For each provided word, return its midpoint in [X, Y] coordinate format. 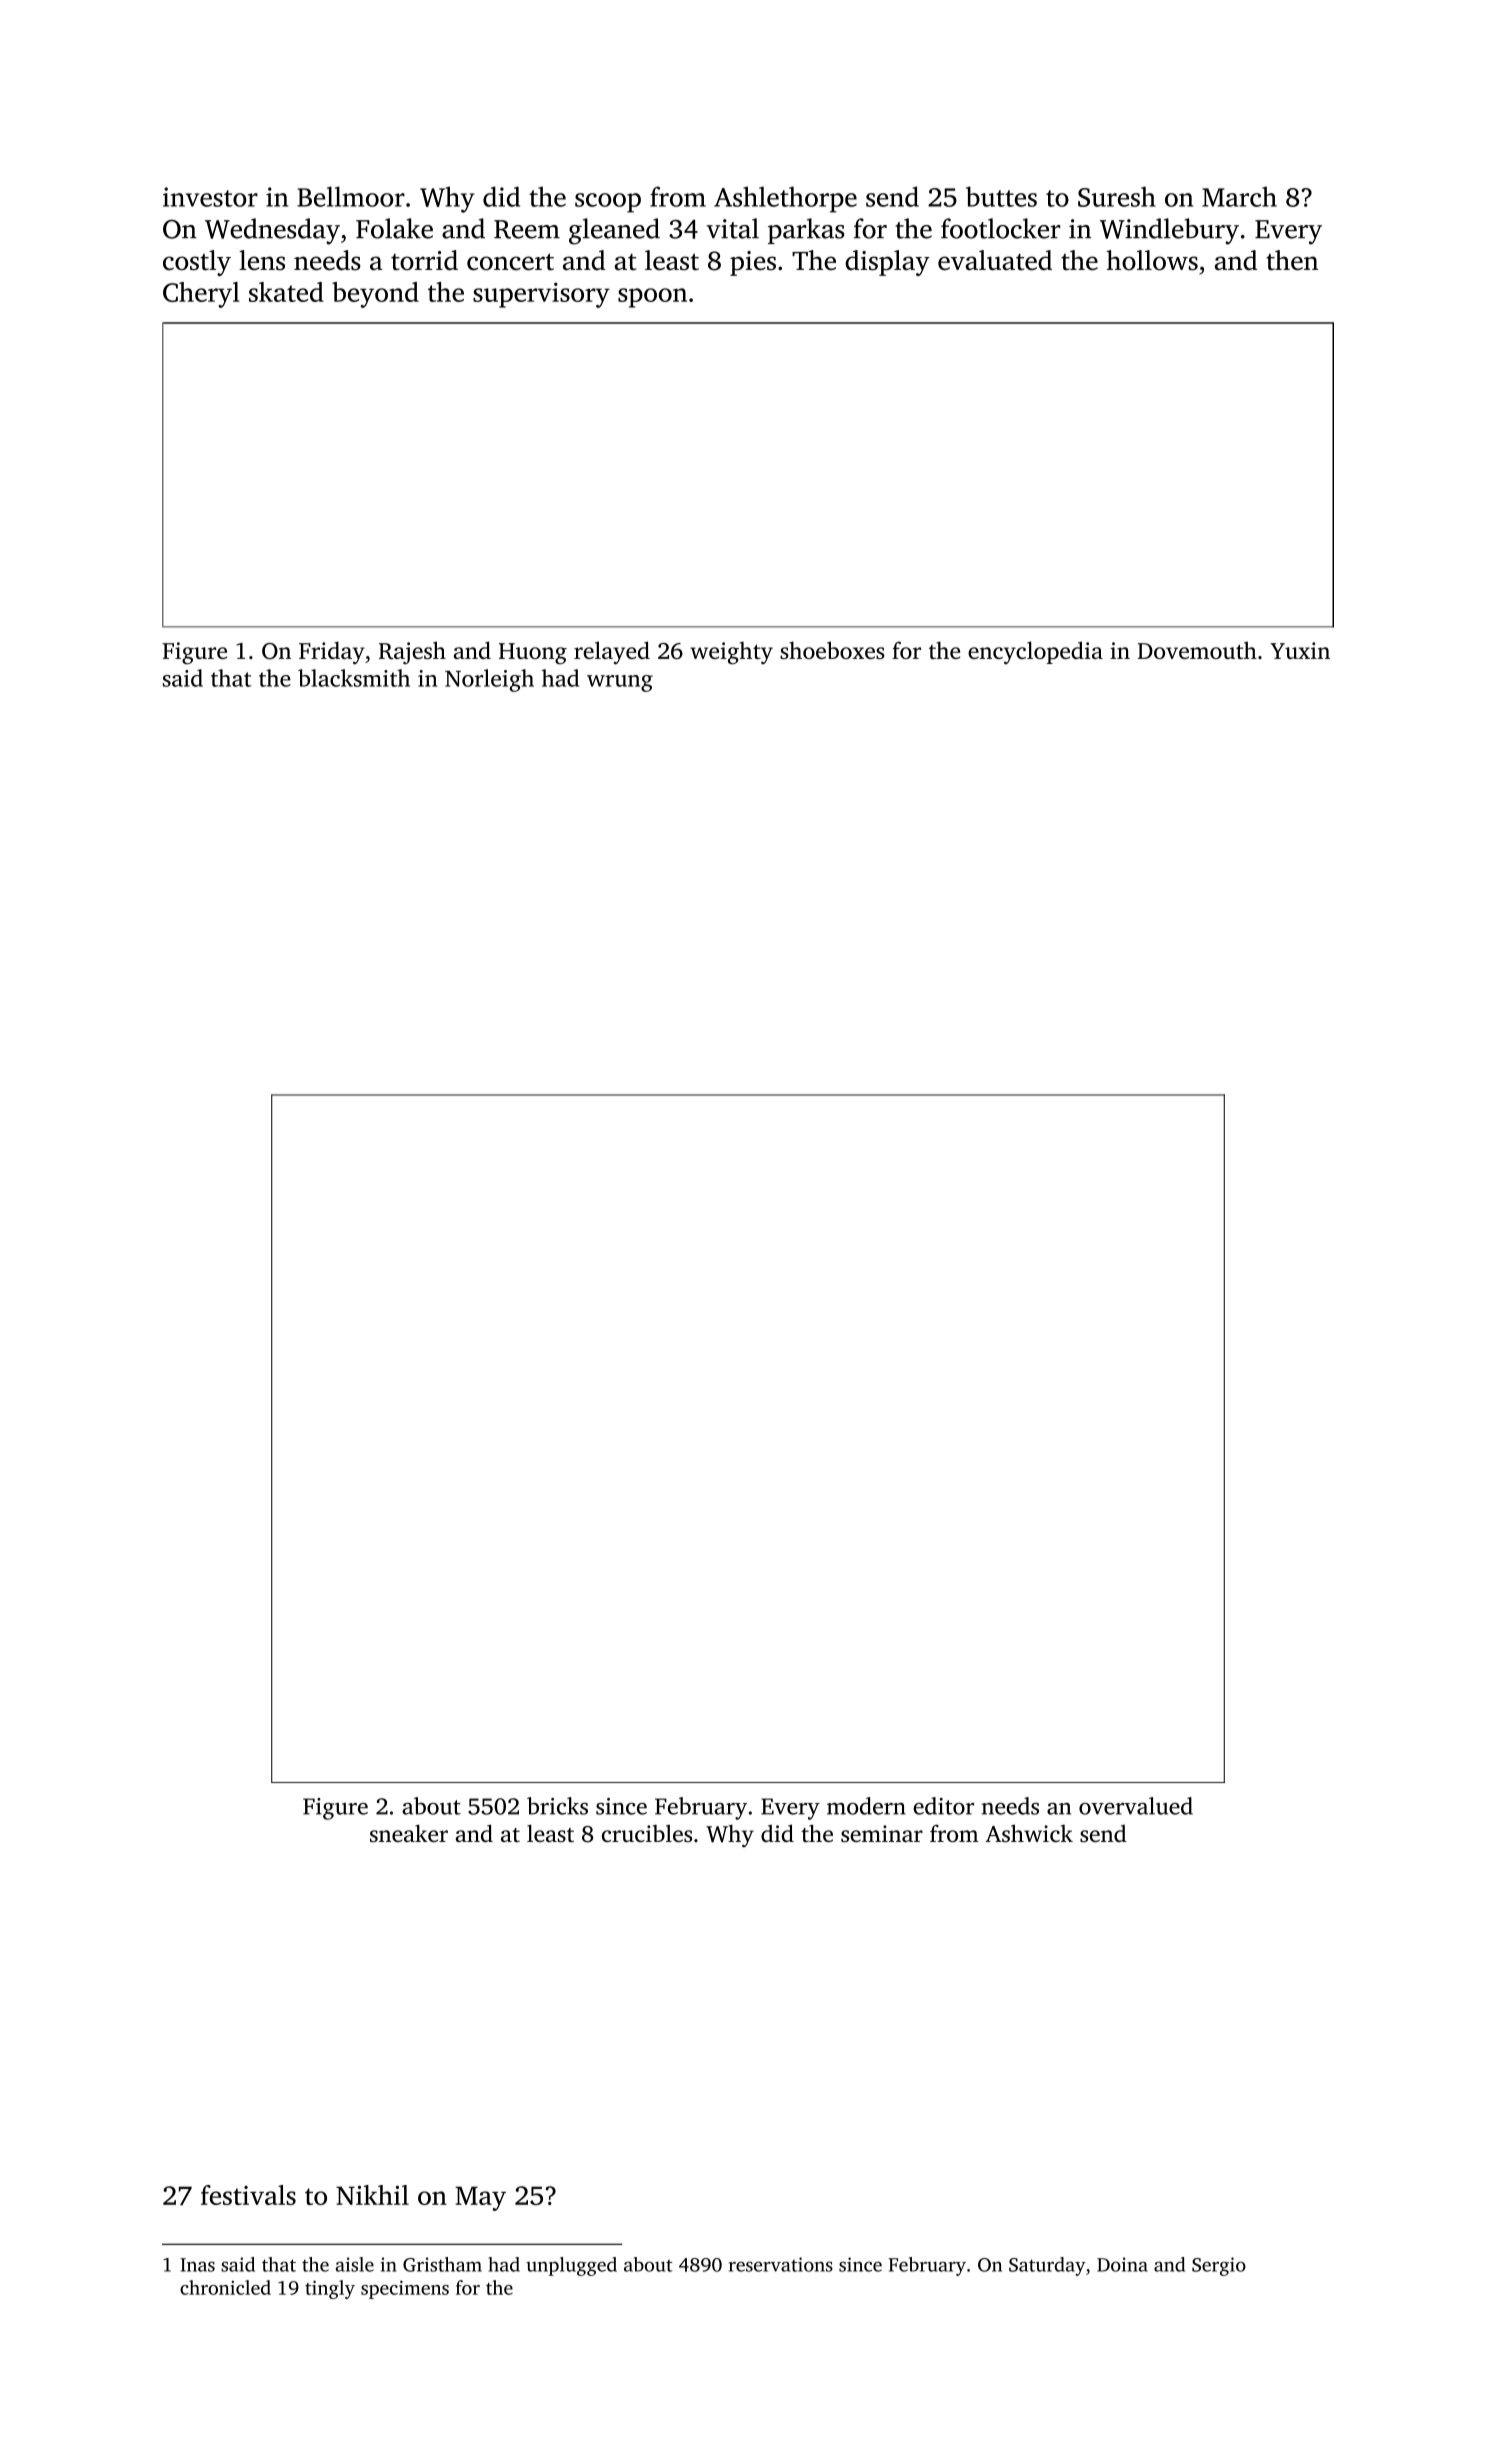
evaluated [995, 260]
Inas [197, 2265]
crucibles [647, 1833]
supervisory [541, 295]
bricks [557, 1806]
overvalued [1136, 1806]
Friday [332, 652]
